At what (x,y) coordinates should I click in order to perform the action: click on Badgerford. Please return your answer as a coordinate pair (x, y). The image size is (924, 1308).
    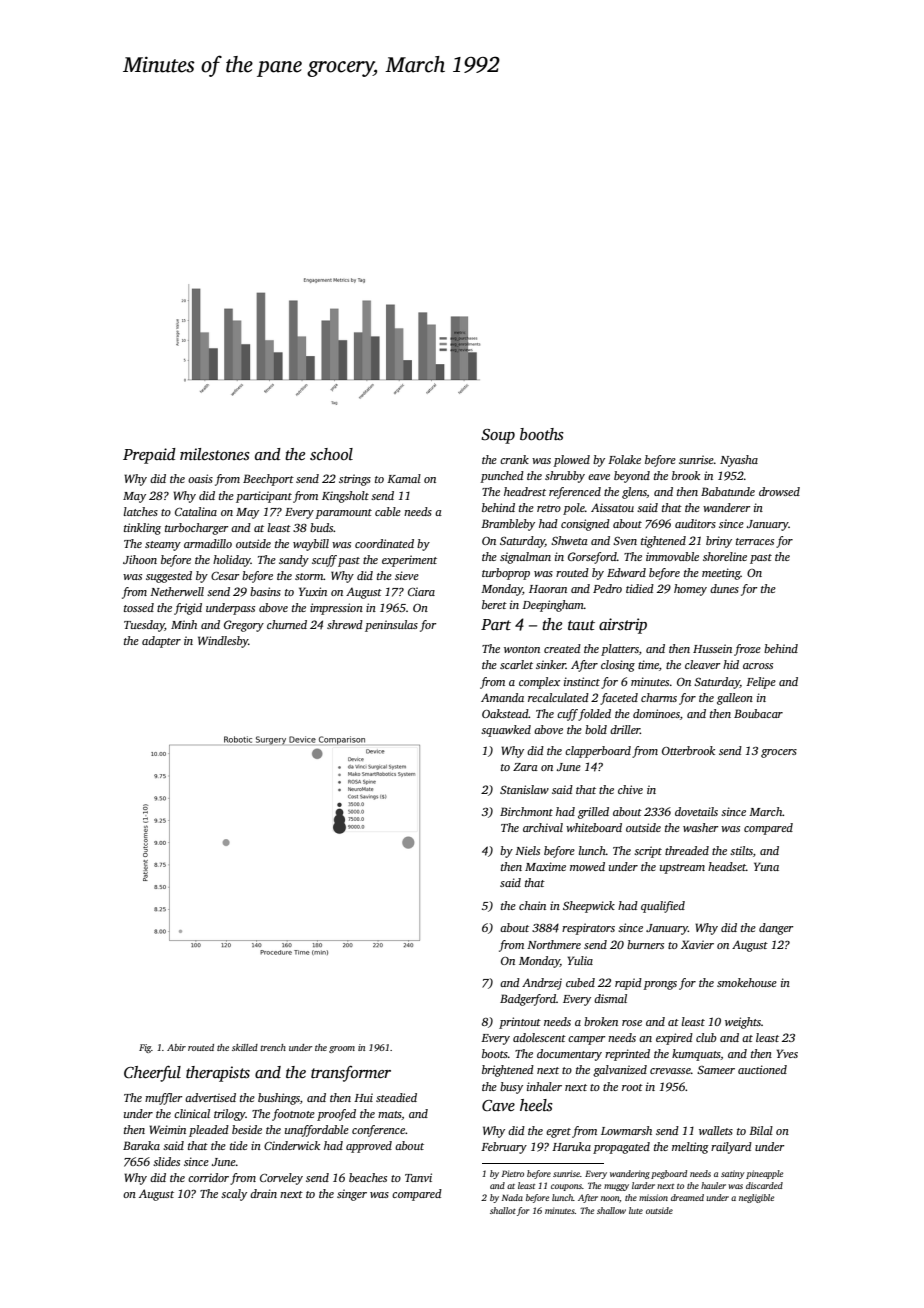
    Looking at the image, I should click on (528, 1000).
